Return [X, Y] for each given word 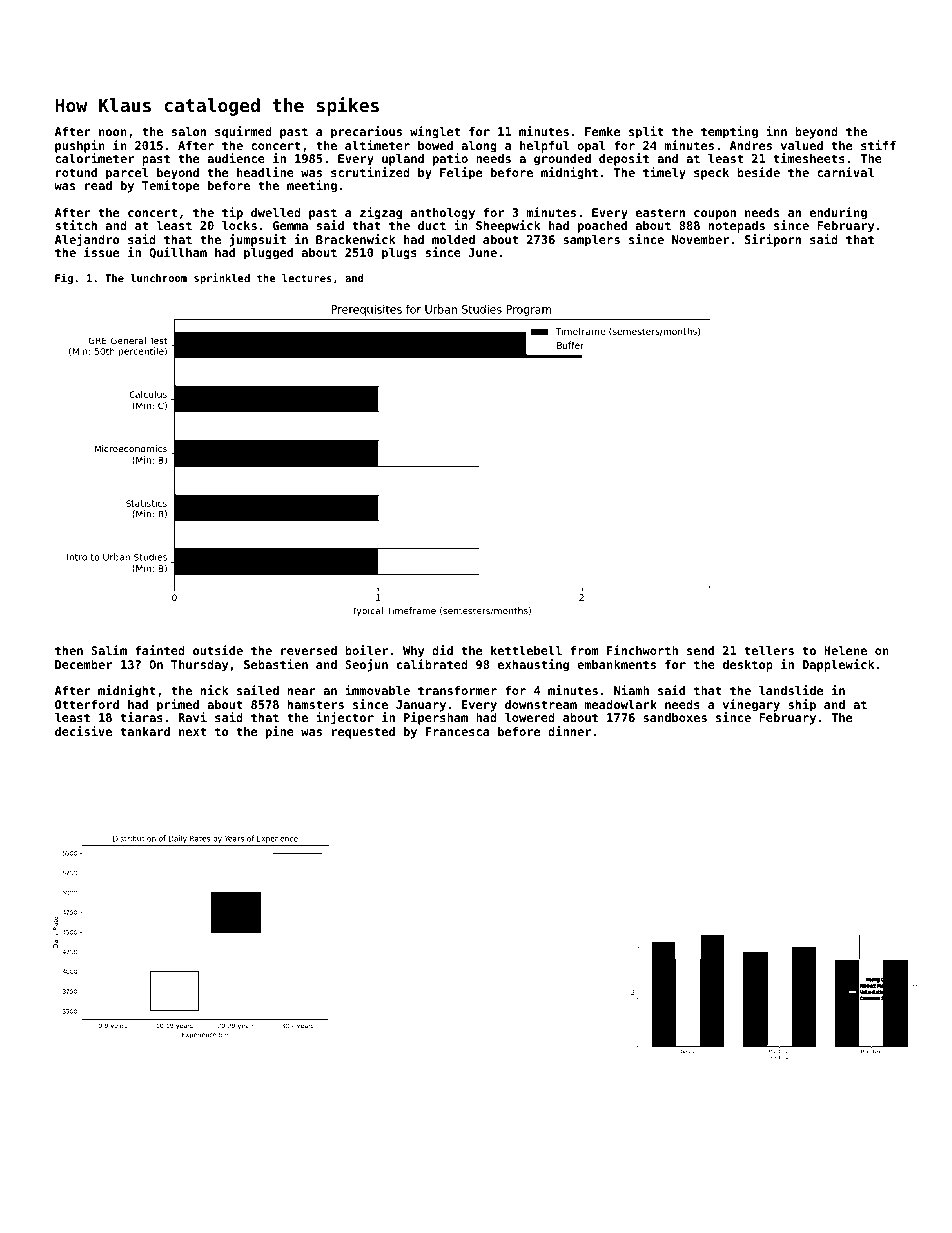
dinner [569, 731]
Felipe [461, 173]
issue [101, 252]
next [192, 731]
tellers [769, 650]
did [442, 650]
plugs [399, 254]
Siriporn [773, 240]
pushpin [80, 146]
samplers [591, 241]
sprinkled [222, 278]
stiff [878, 145]
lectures [307, 278]
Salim [109, 650]
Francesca [458, 731]
